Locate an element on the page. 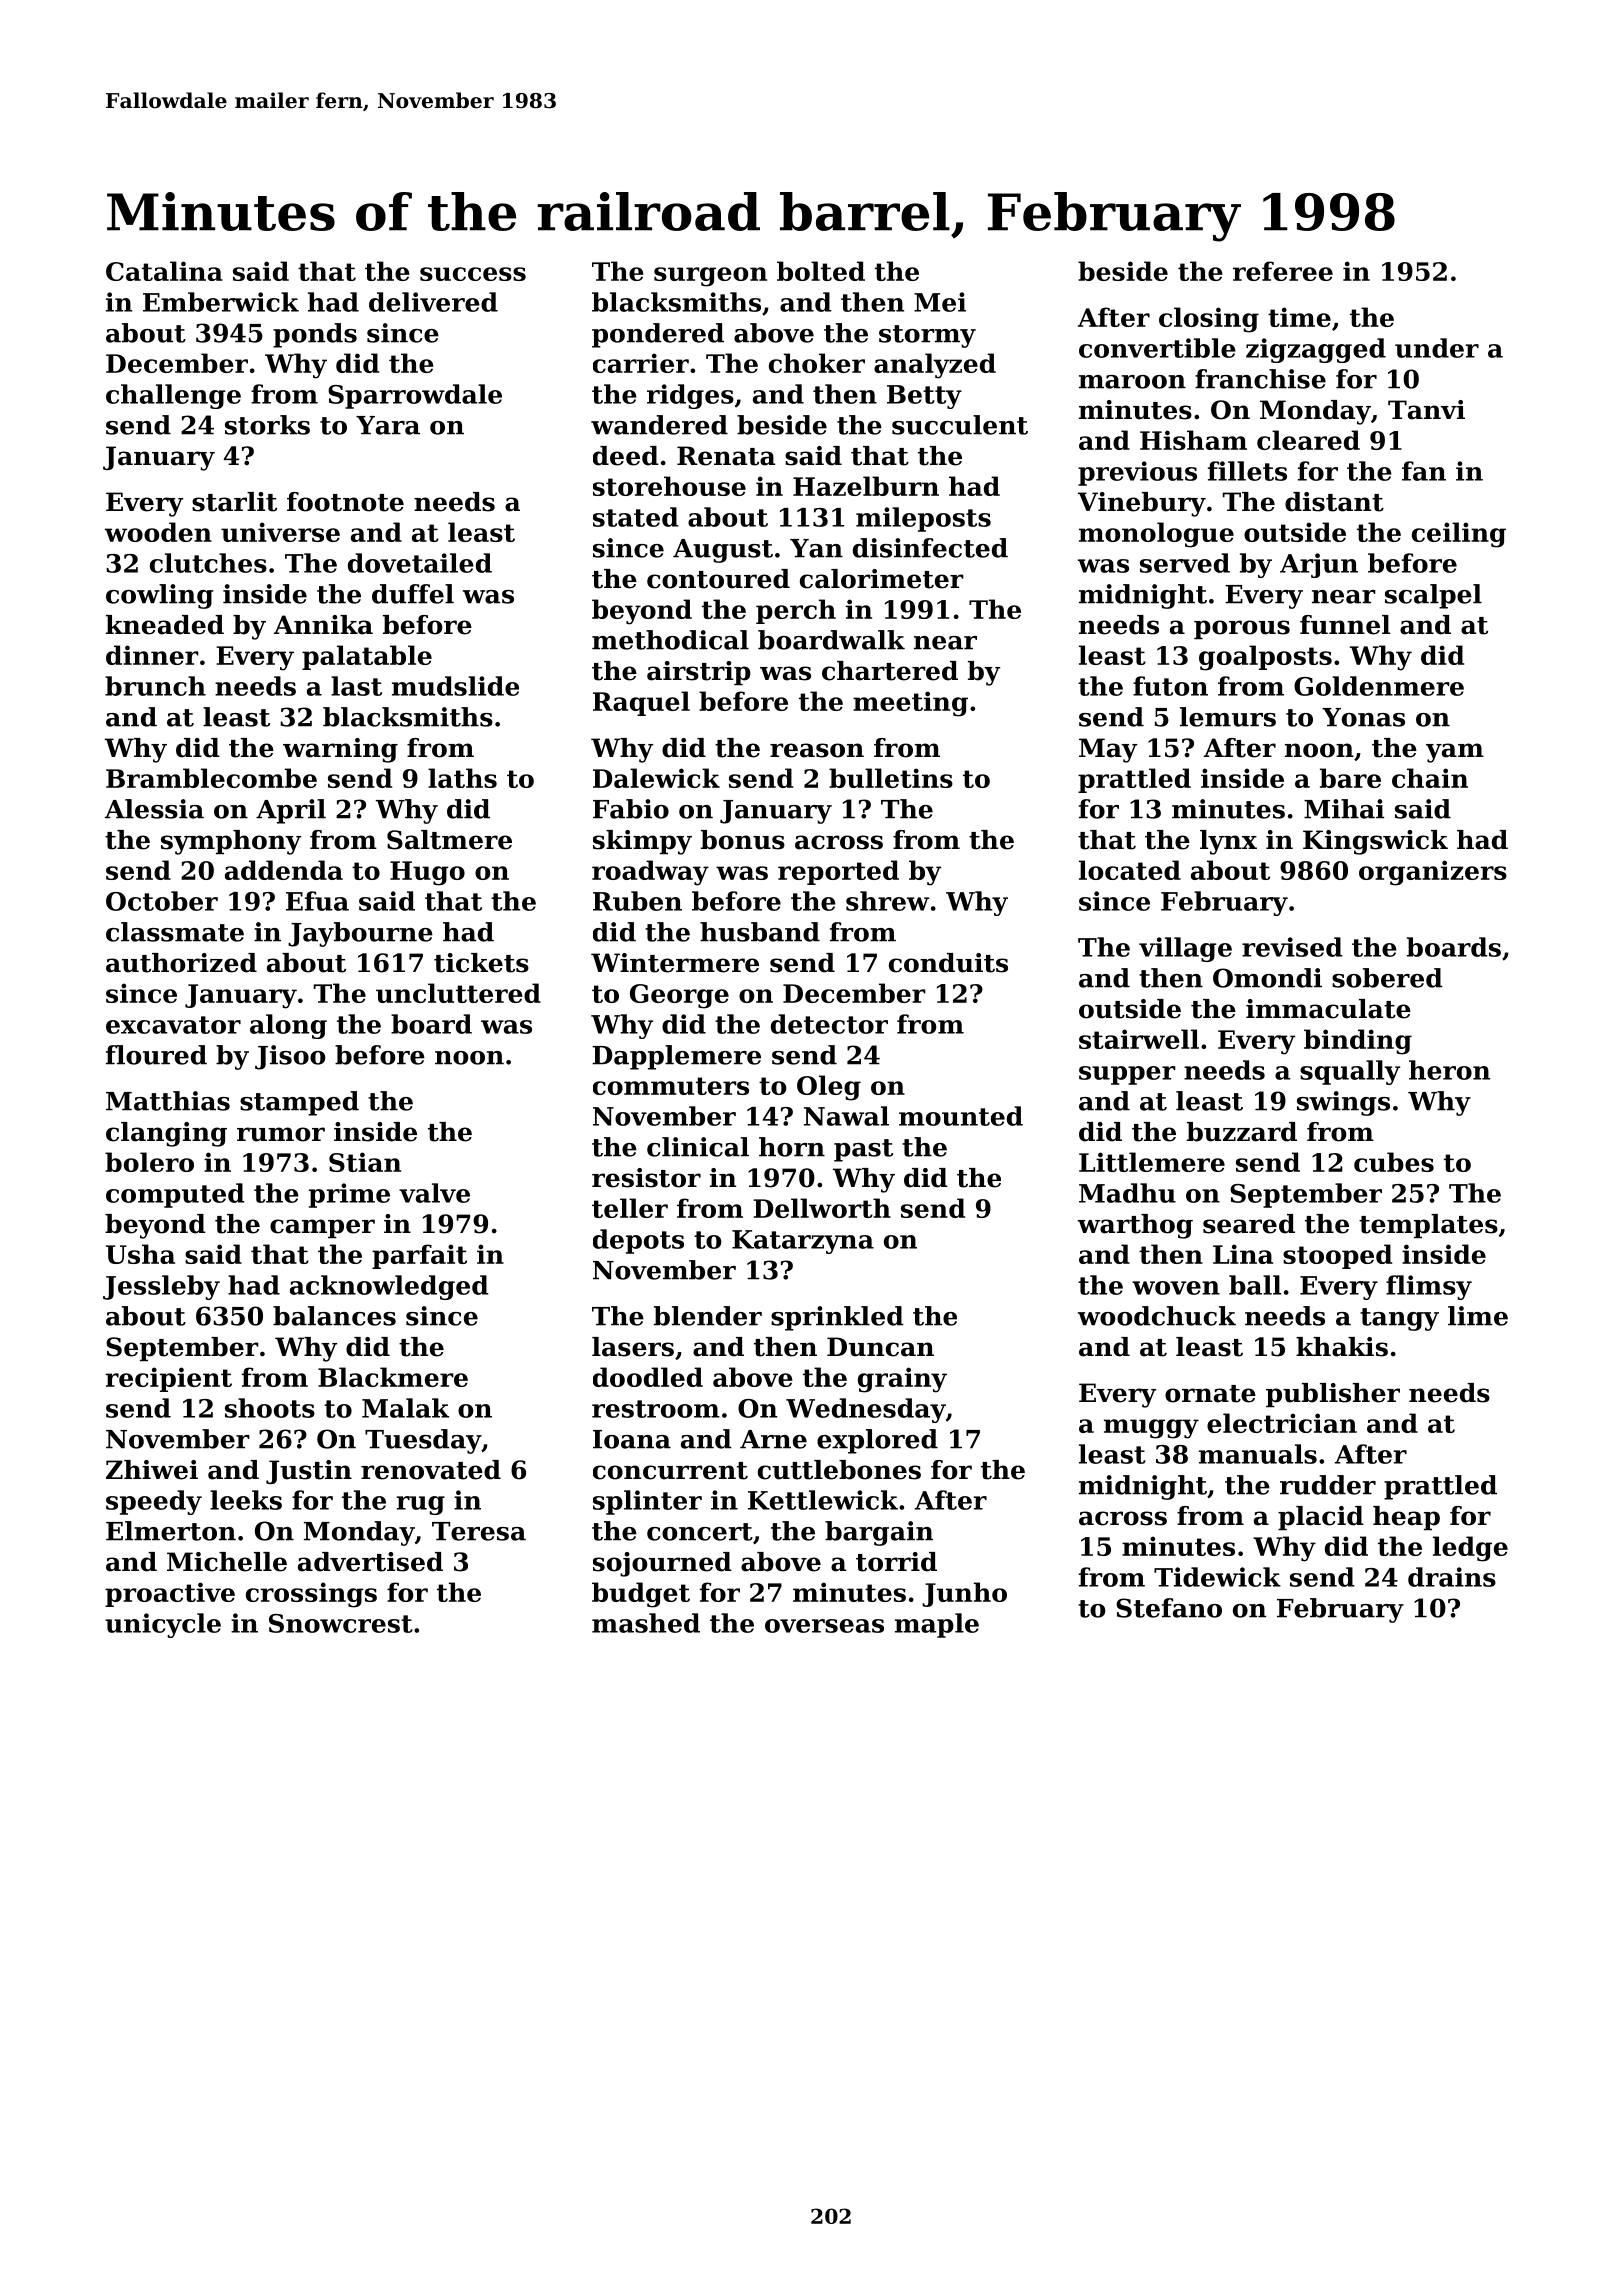  mashed is located at coordinates (646, 1623).
